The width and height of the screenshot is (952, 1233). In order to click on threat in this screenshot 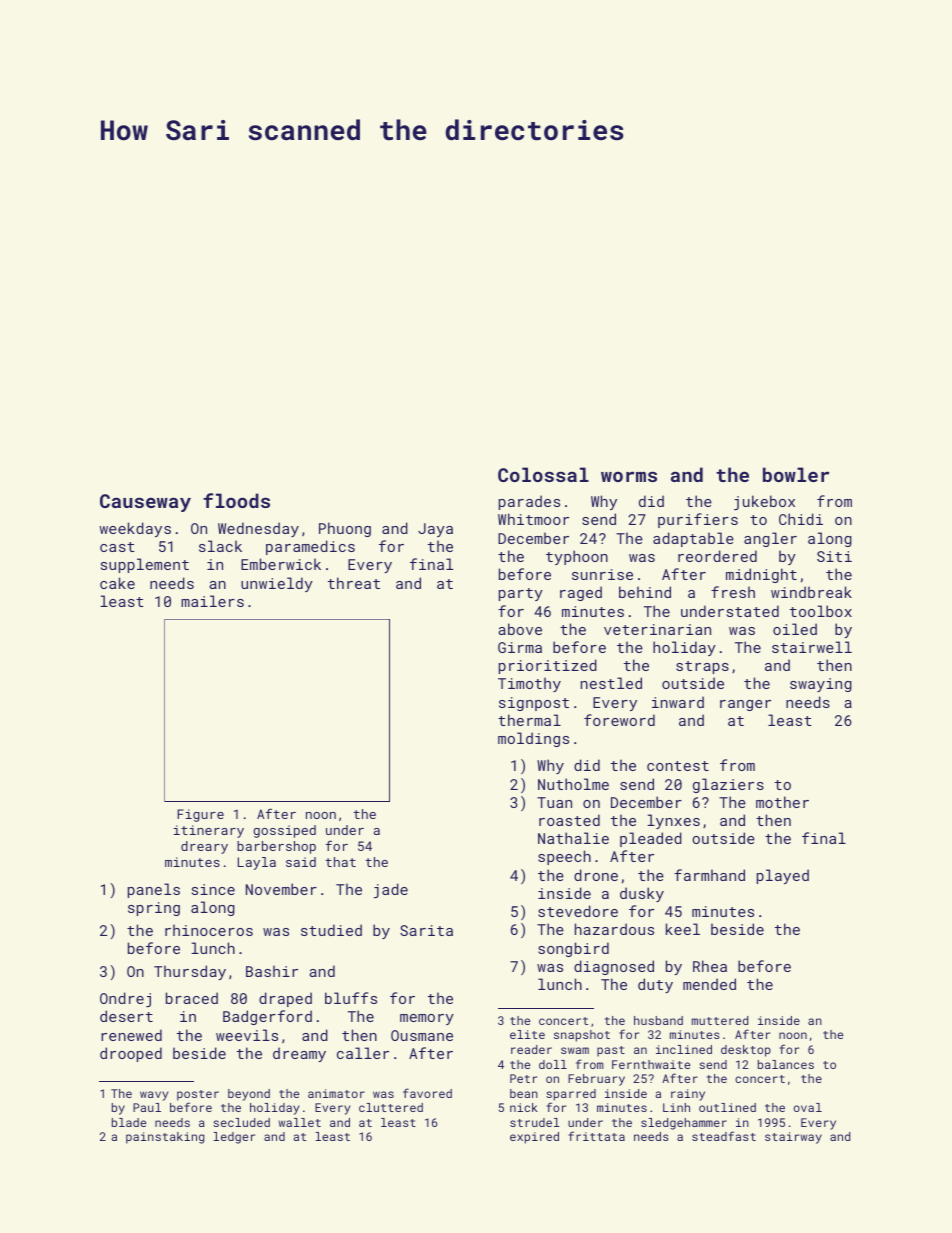, I will do `click(354, 583)`.
